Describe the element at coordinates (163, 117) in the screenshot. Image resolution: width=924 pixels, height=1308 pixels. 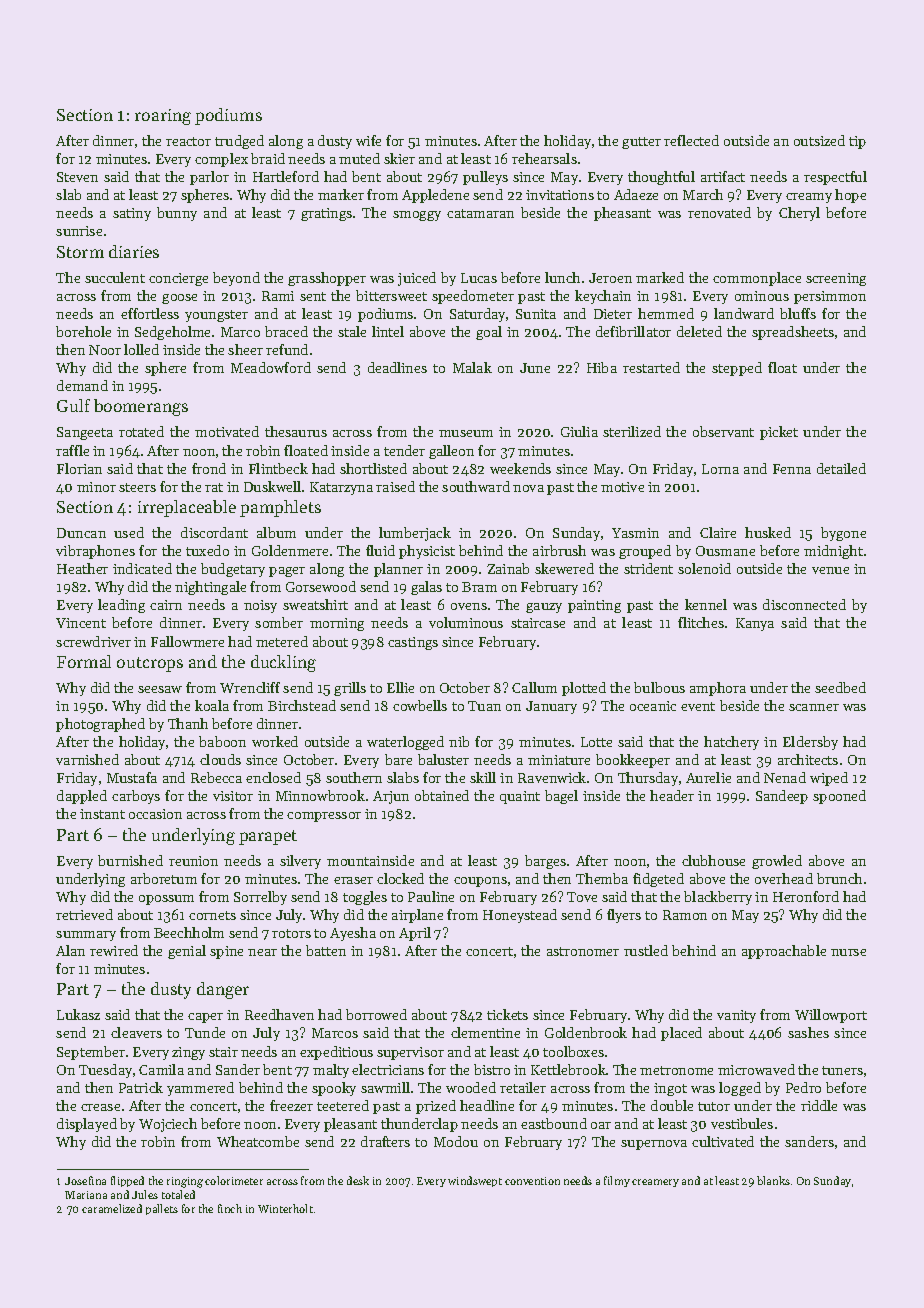
I see `roaring` at that location.
